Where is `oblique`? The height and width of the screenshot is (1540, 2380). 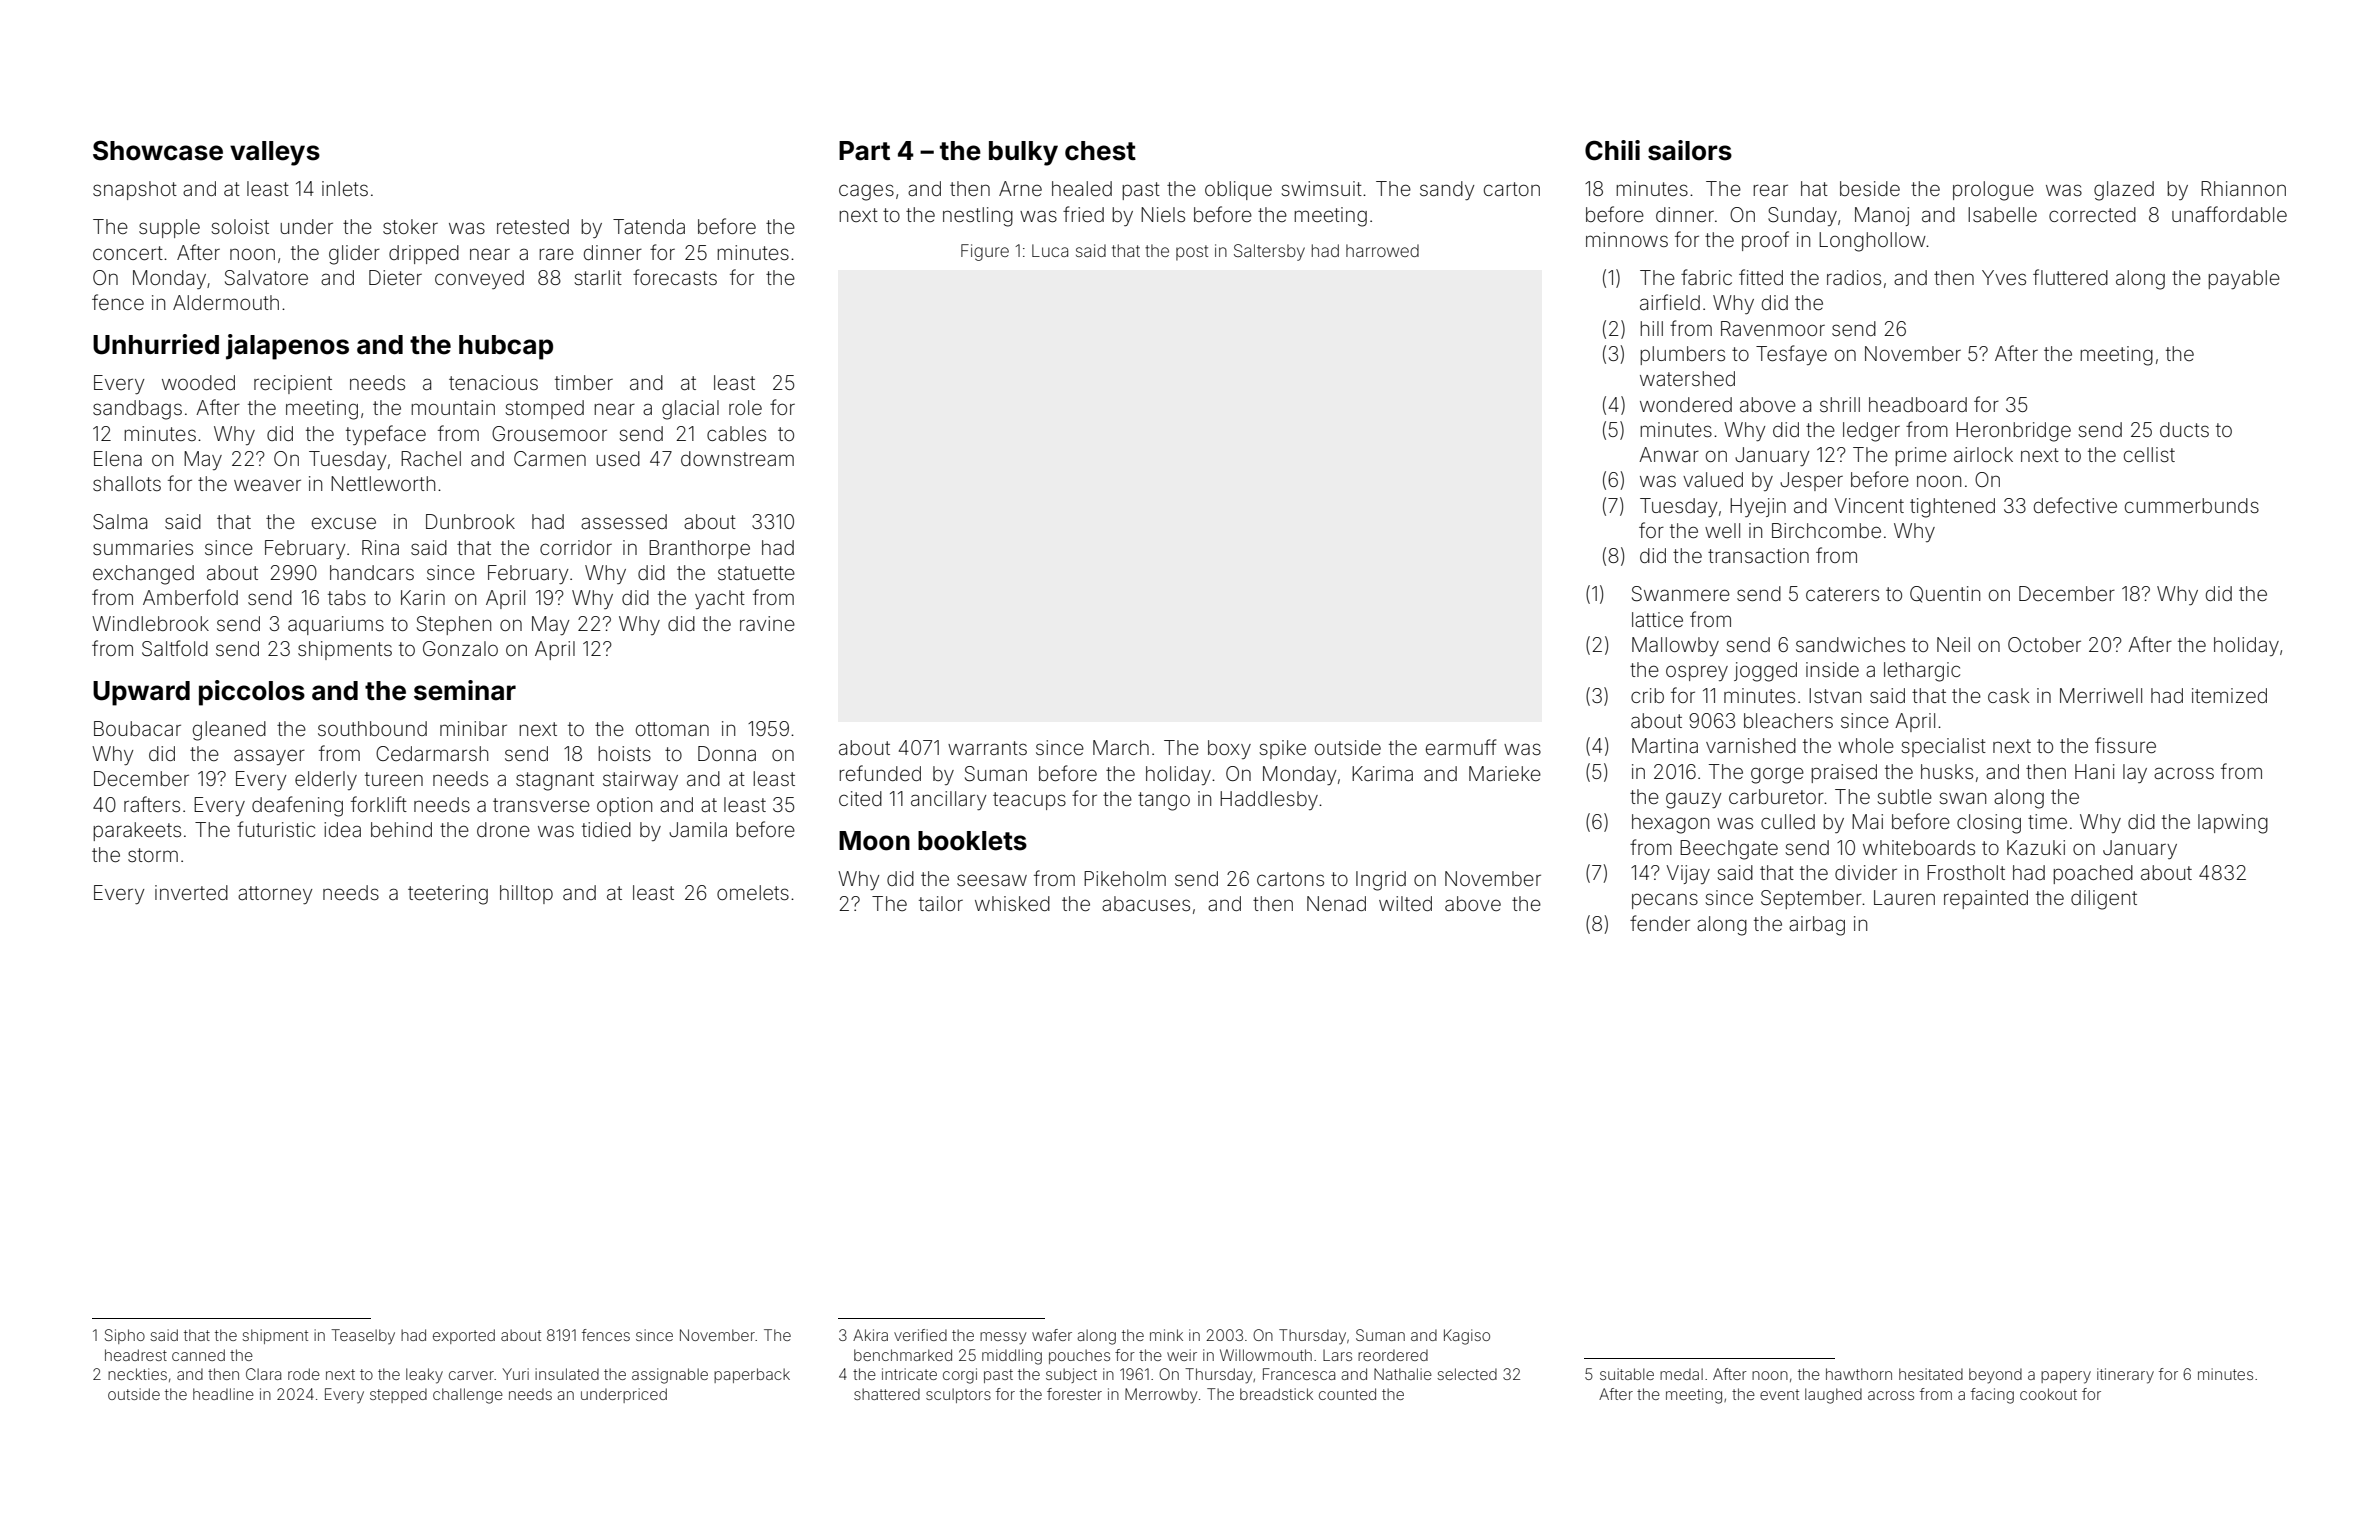
oblique is located at coordinates (1238, 190).
